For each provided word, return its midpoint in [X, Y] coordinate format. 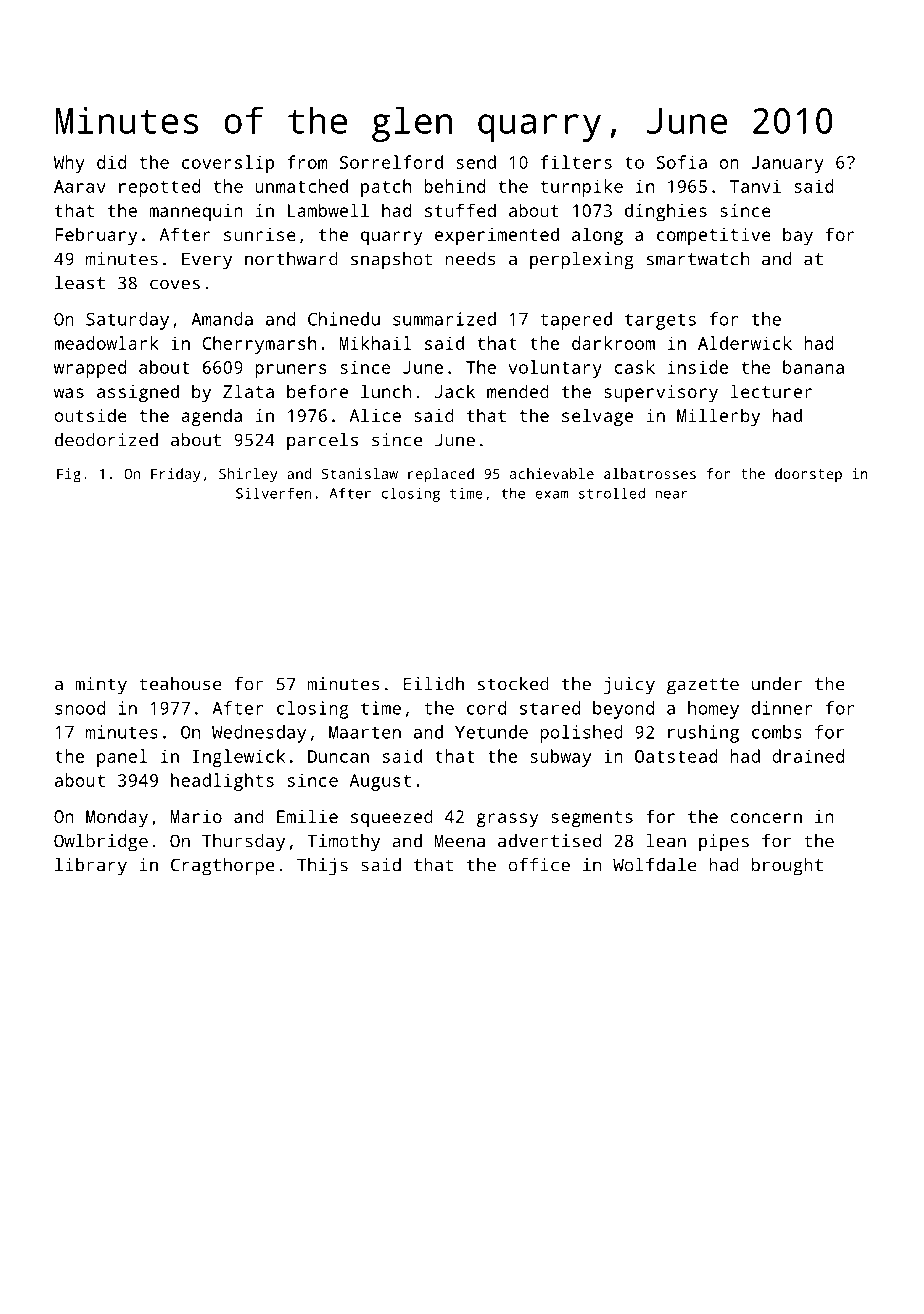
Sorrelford [391, 162]
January [787, 164]
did [111, 162]
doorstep [808, 475]
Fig [69, 475]
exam [552, 495]
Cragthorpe [222, 867]
